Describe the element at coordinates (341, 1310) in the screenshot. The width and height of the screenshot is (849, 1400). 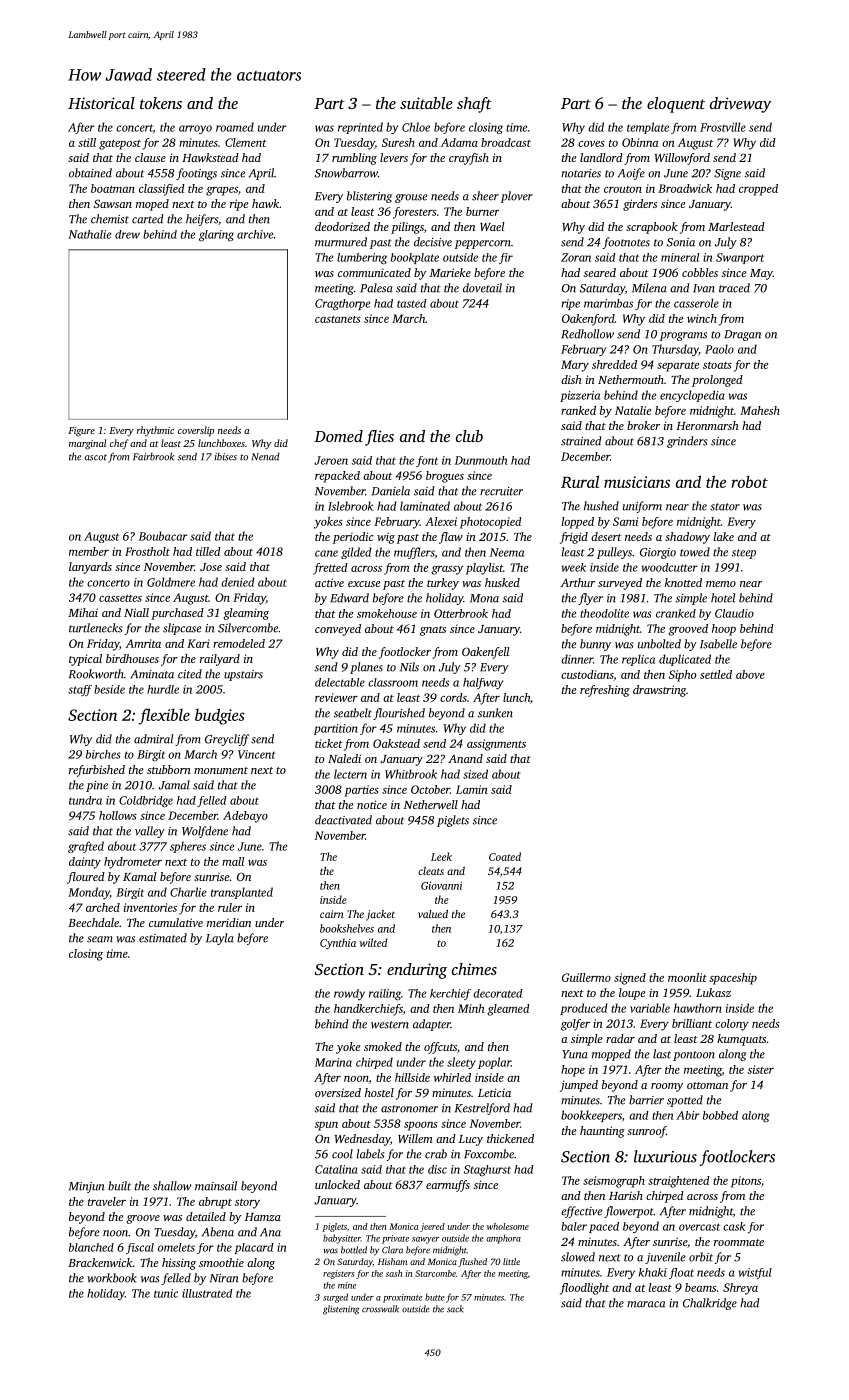
I see `glistening` at that location.
